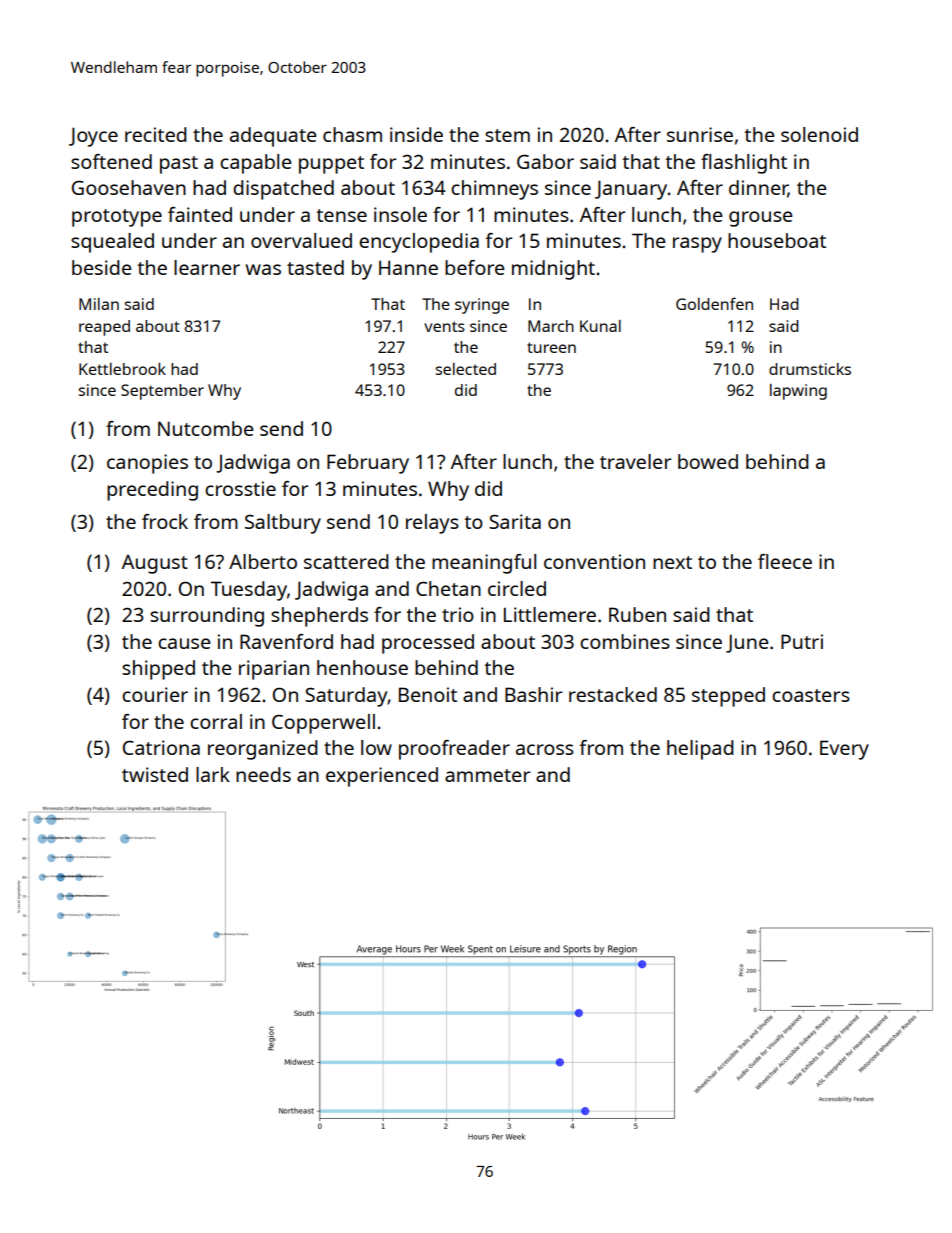 This image has width=952, height=1233. I want to click on lapwing, so click(798, 392).
